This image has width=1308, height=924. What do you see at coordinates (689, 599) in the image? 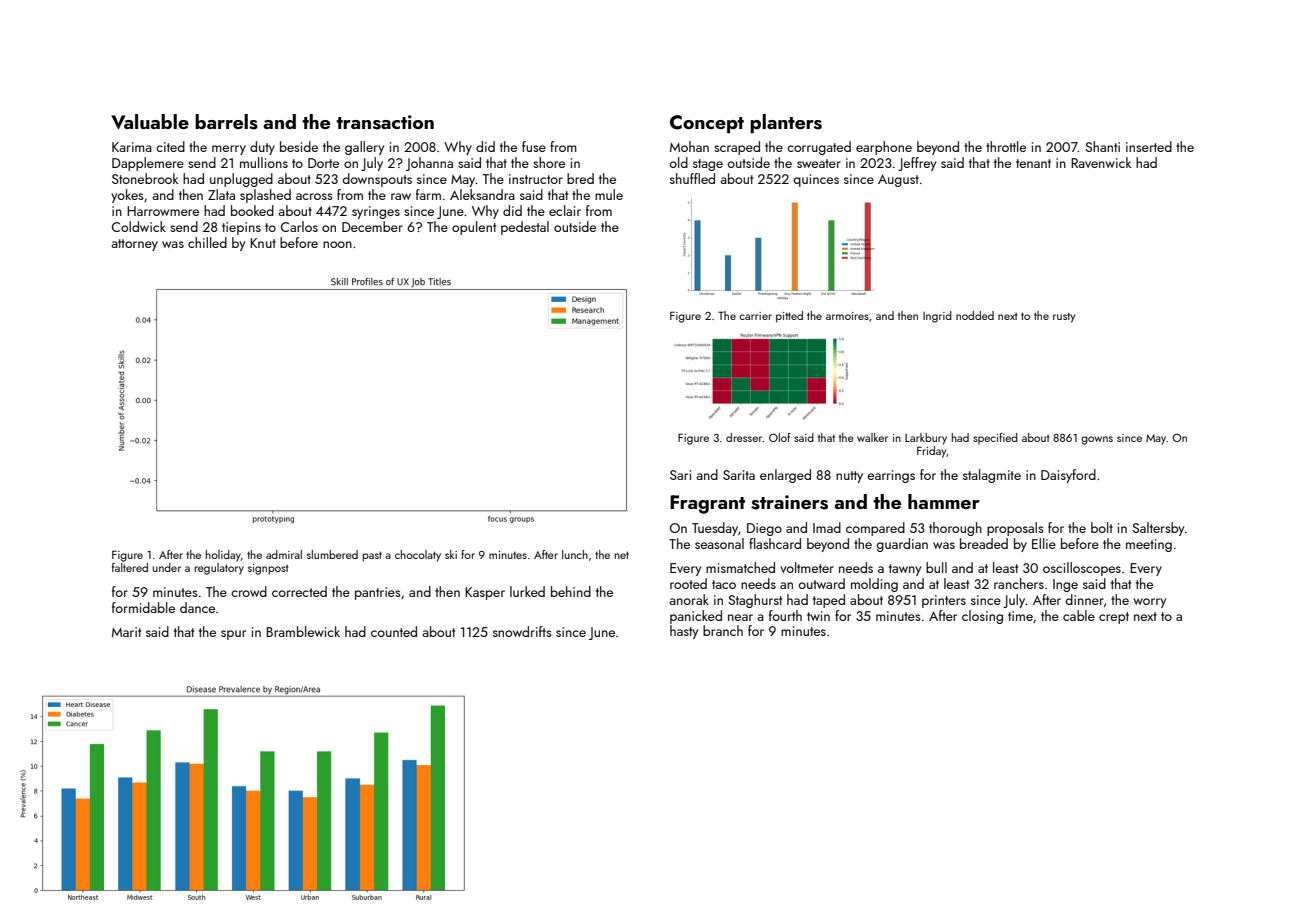
I see `anorak` at bounding box center [689, 599].
